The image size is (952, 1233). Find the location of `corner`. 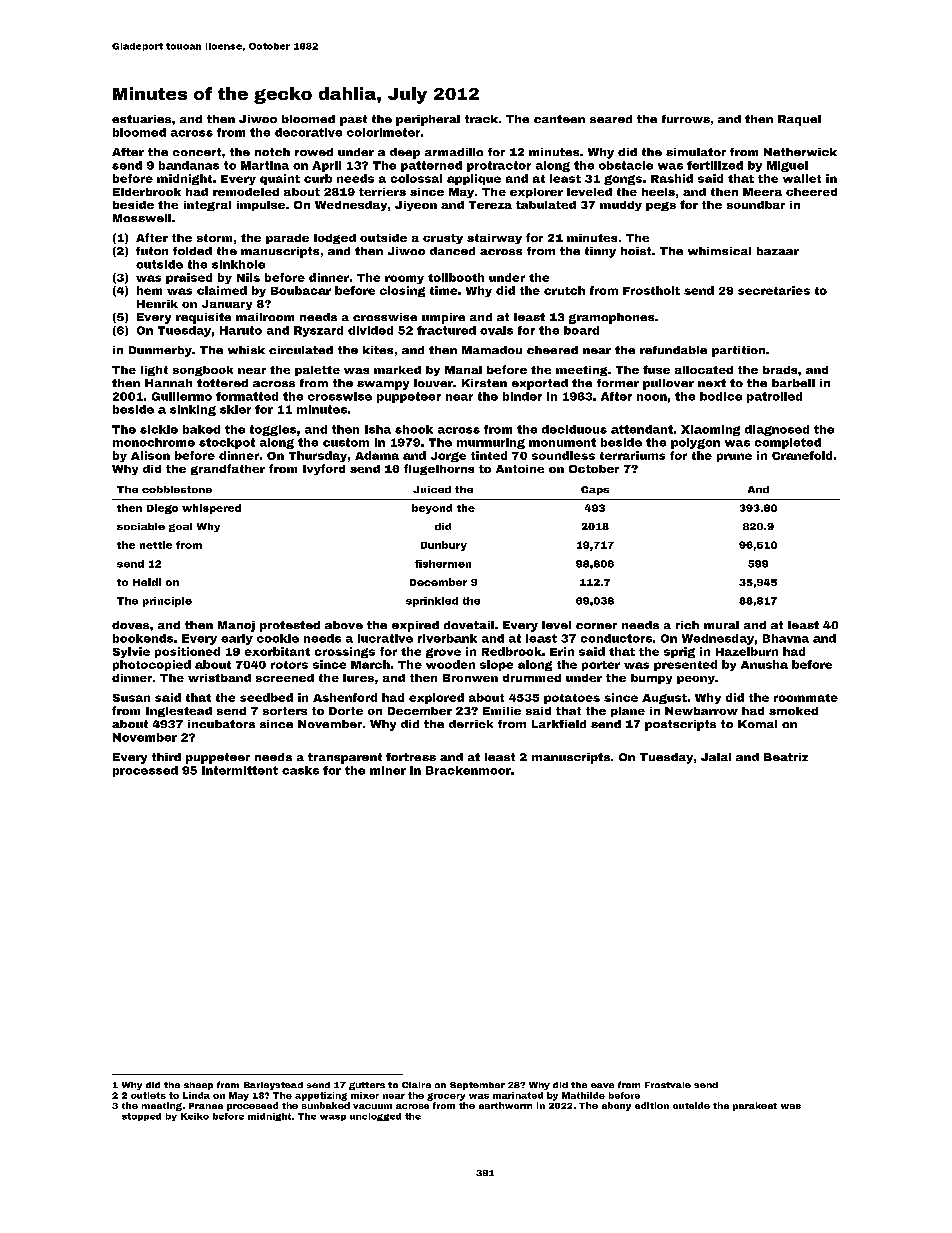

corner is located at coordinates (596, 626).
